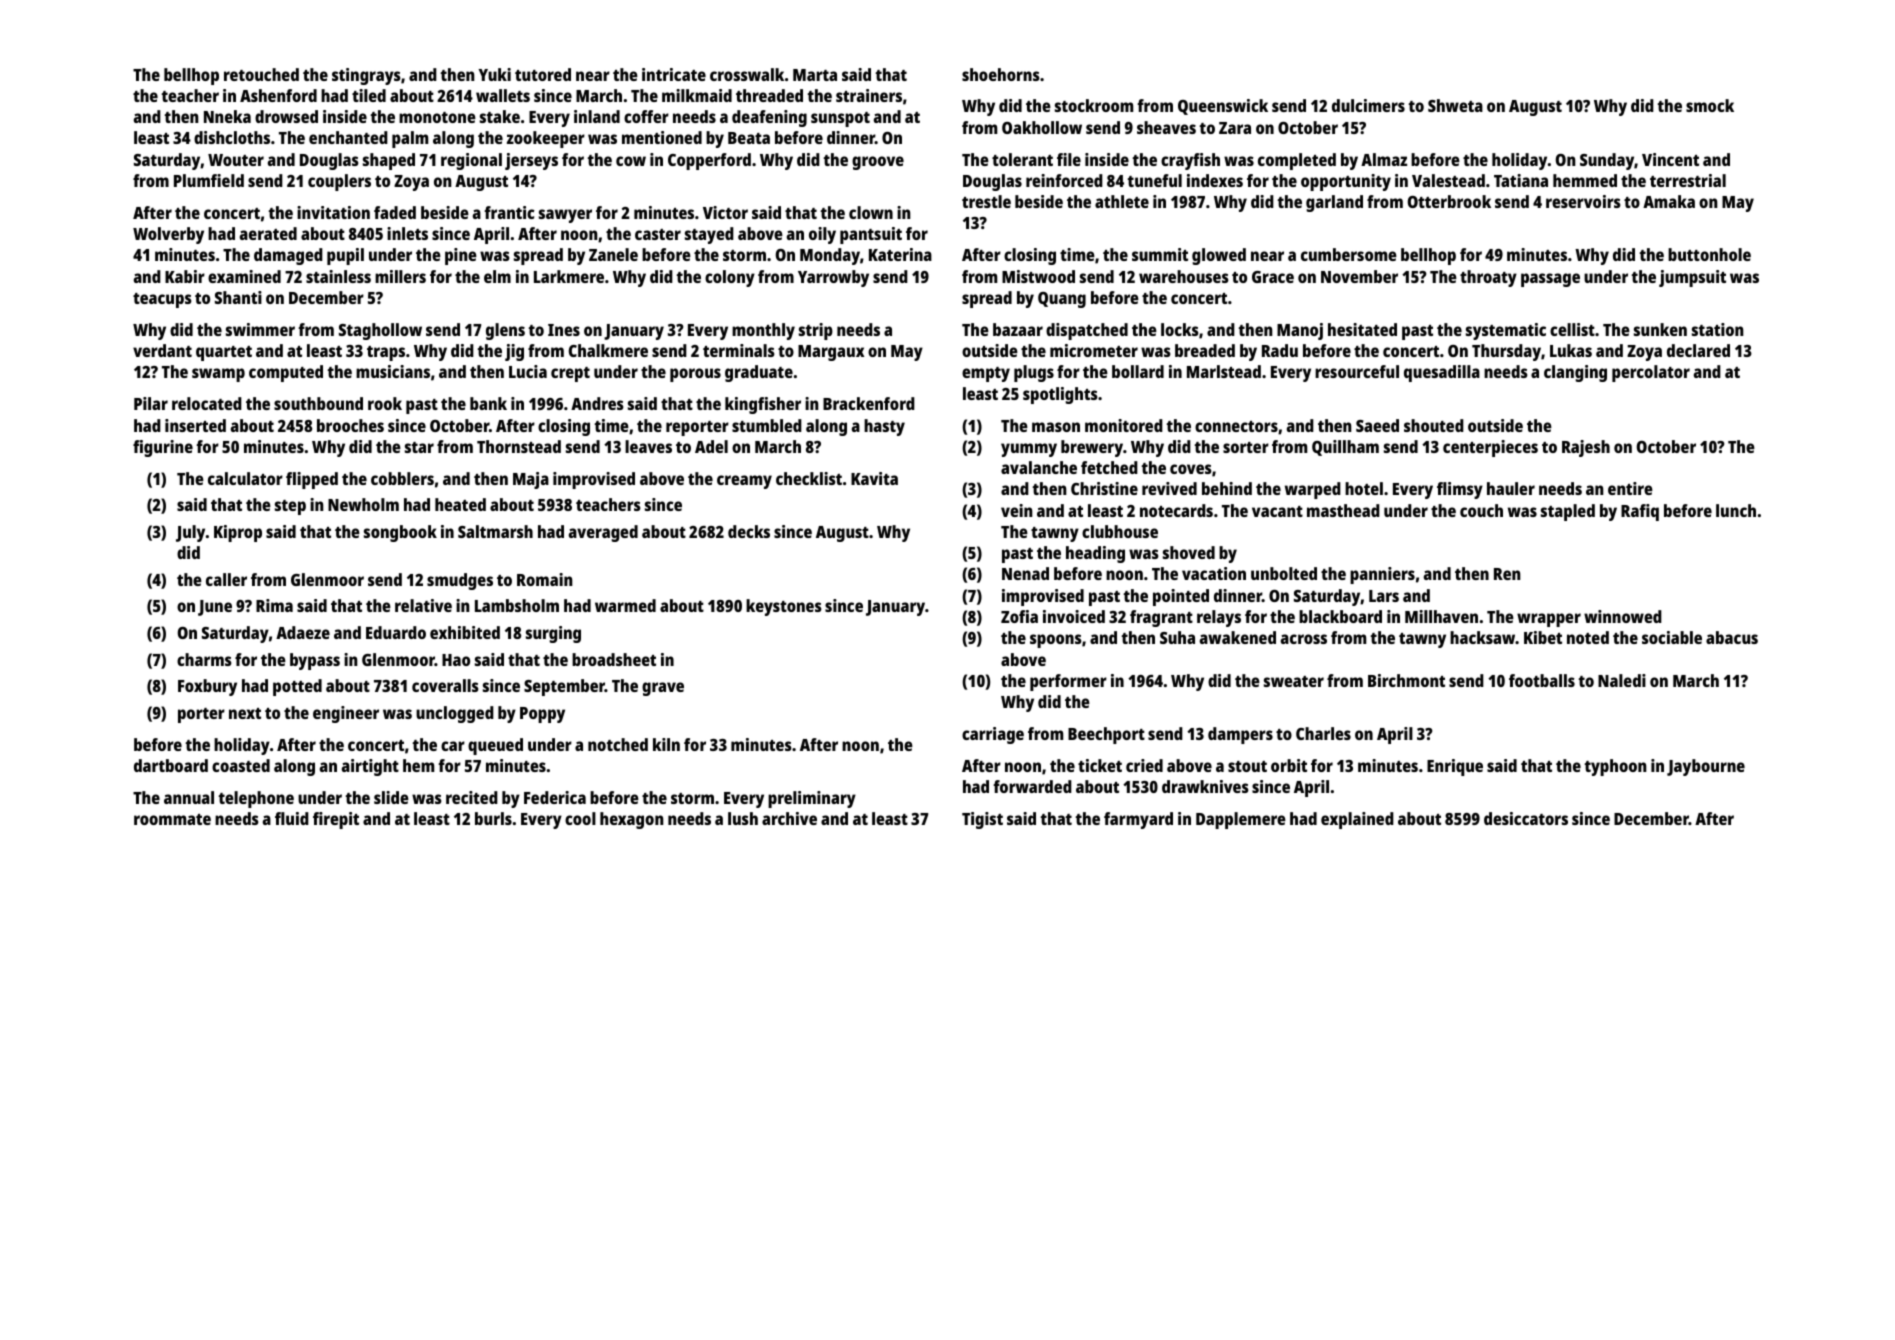 The width and height of the screenshot is (1895, 1340). Describe the element at coordinates (493, 818) in the screenshot. I see `burls` at that location.
